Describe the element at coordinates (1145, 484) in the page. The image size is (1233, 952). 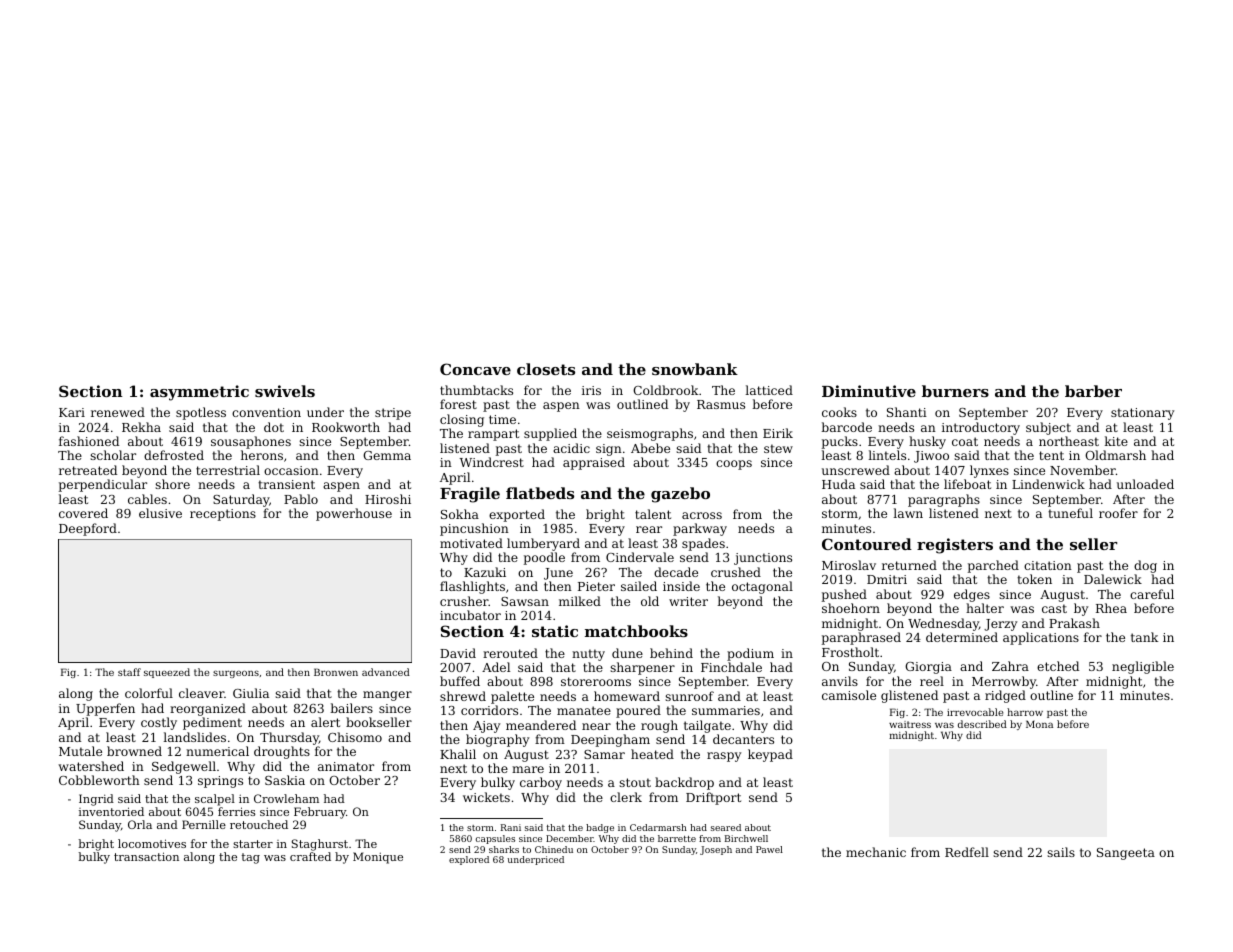
I see `unloaded` at that location.
